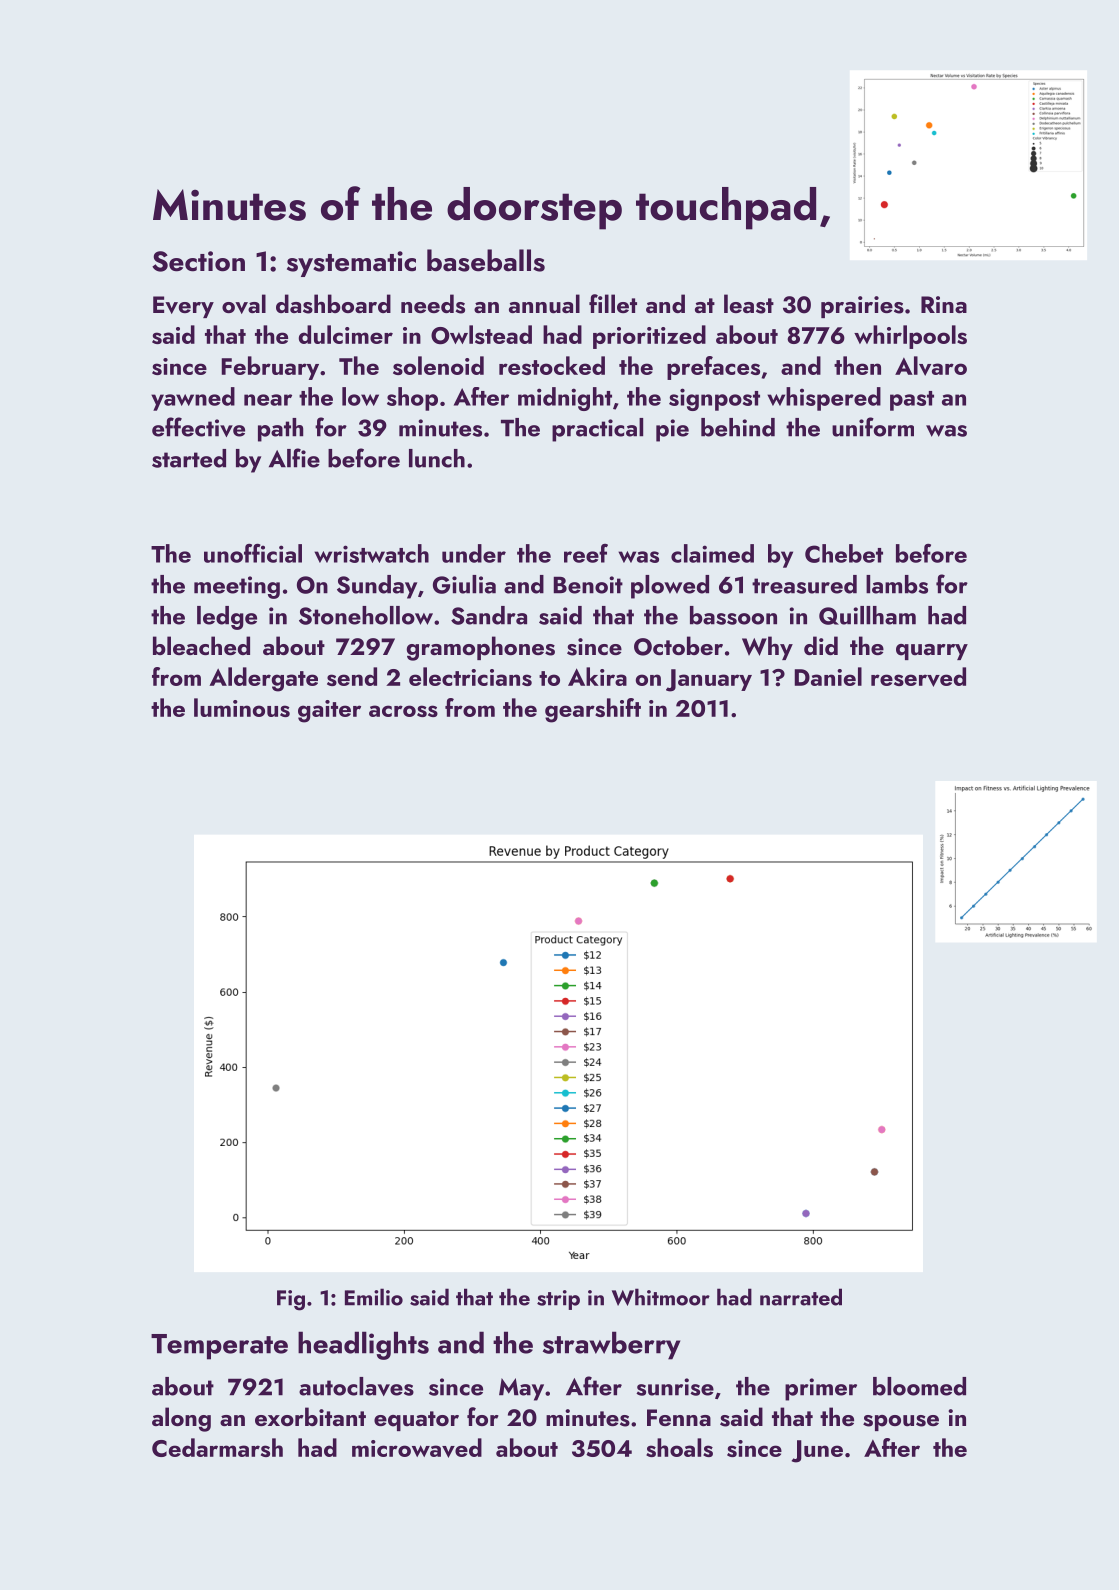 This screenshot has width=1119, height=1590. What do you see at coordinates (242, 707) in the screenshot?
I see `luminous` at bounding box center [242, 707].
